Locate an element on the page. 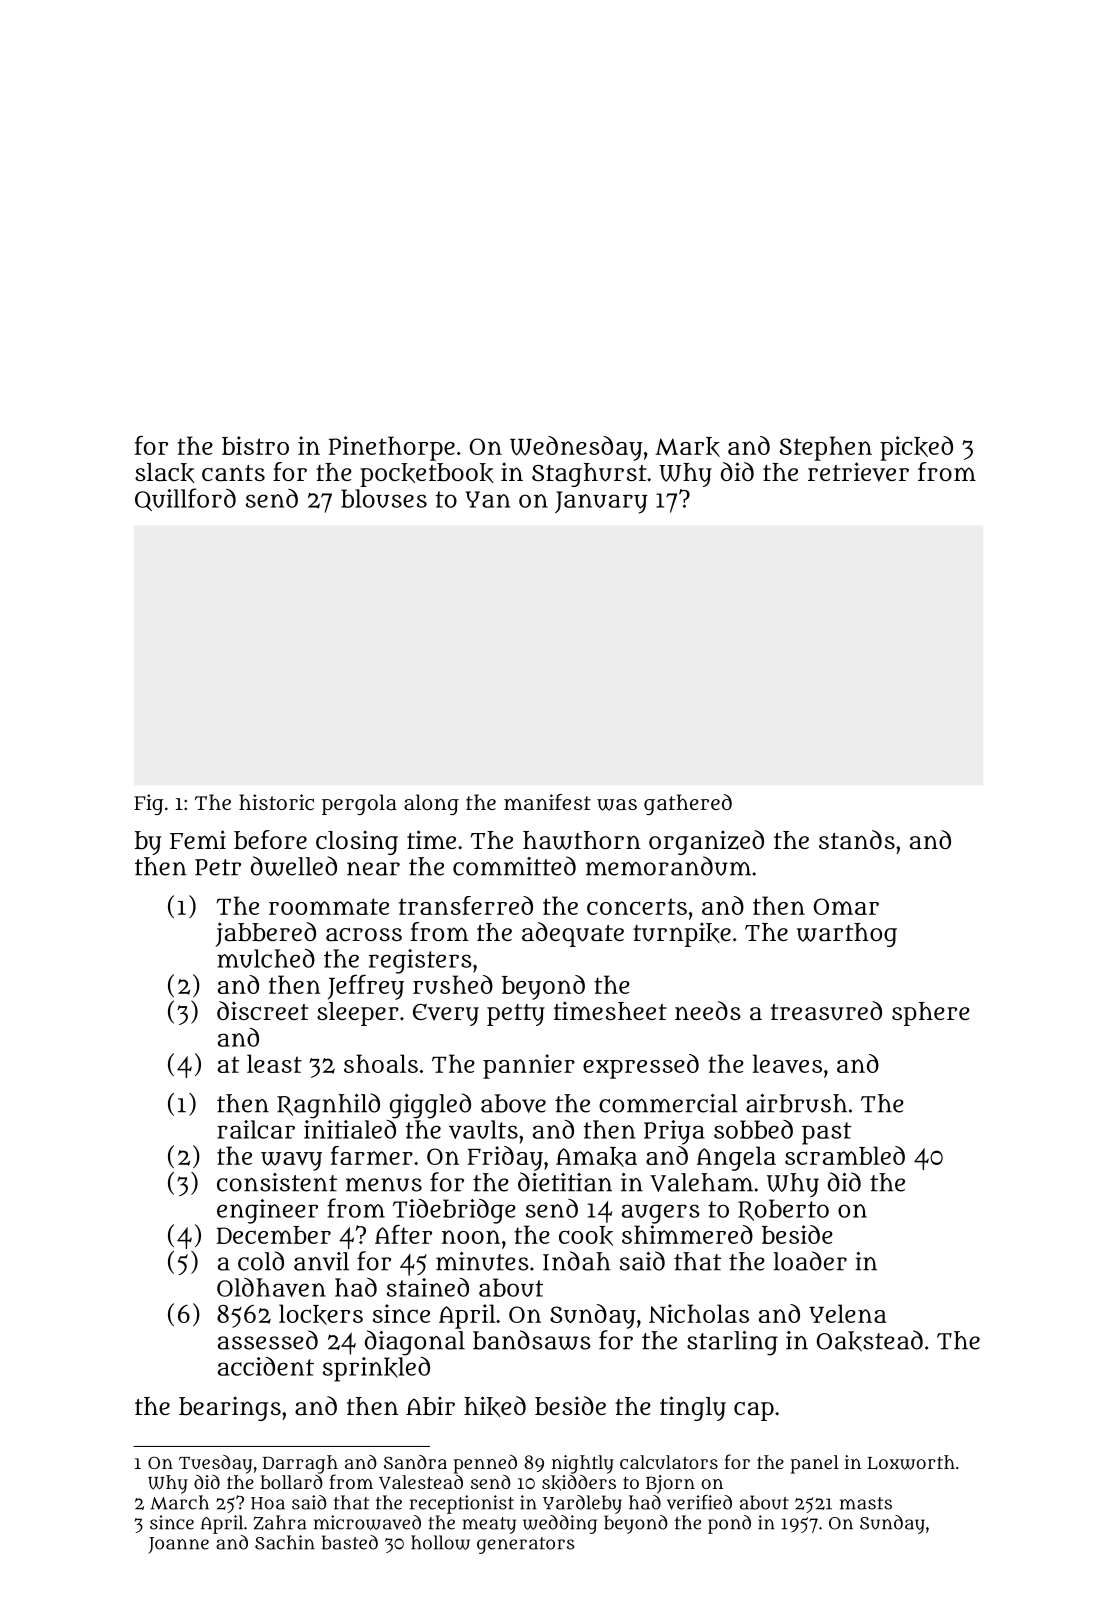 This image has width=1117, height=1618. augers is located at coordinates (661, 1214).
